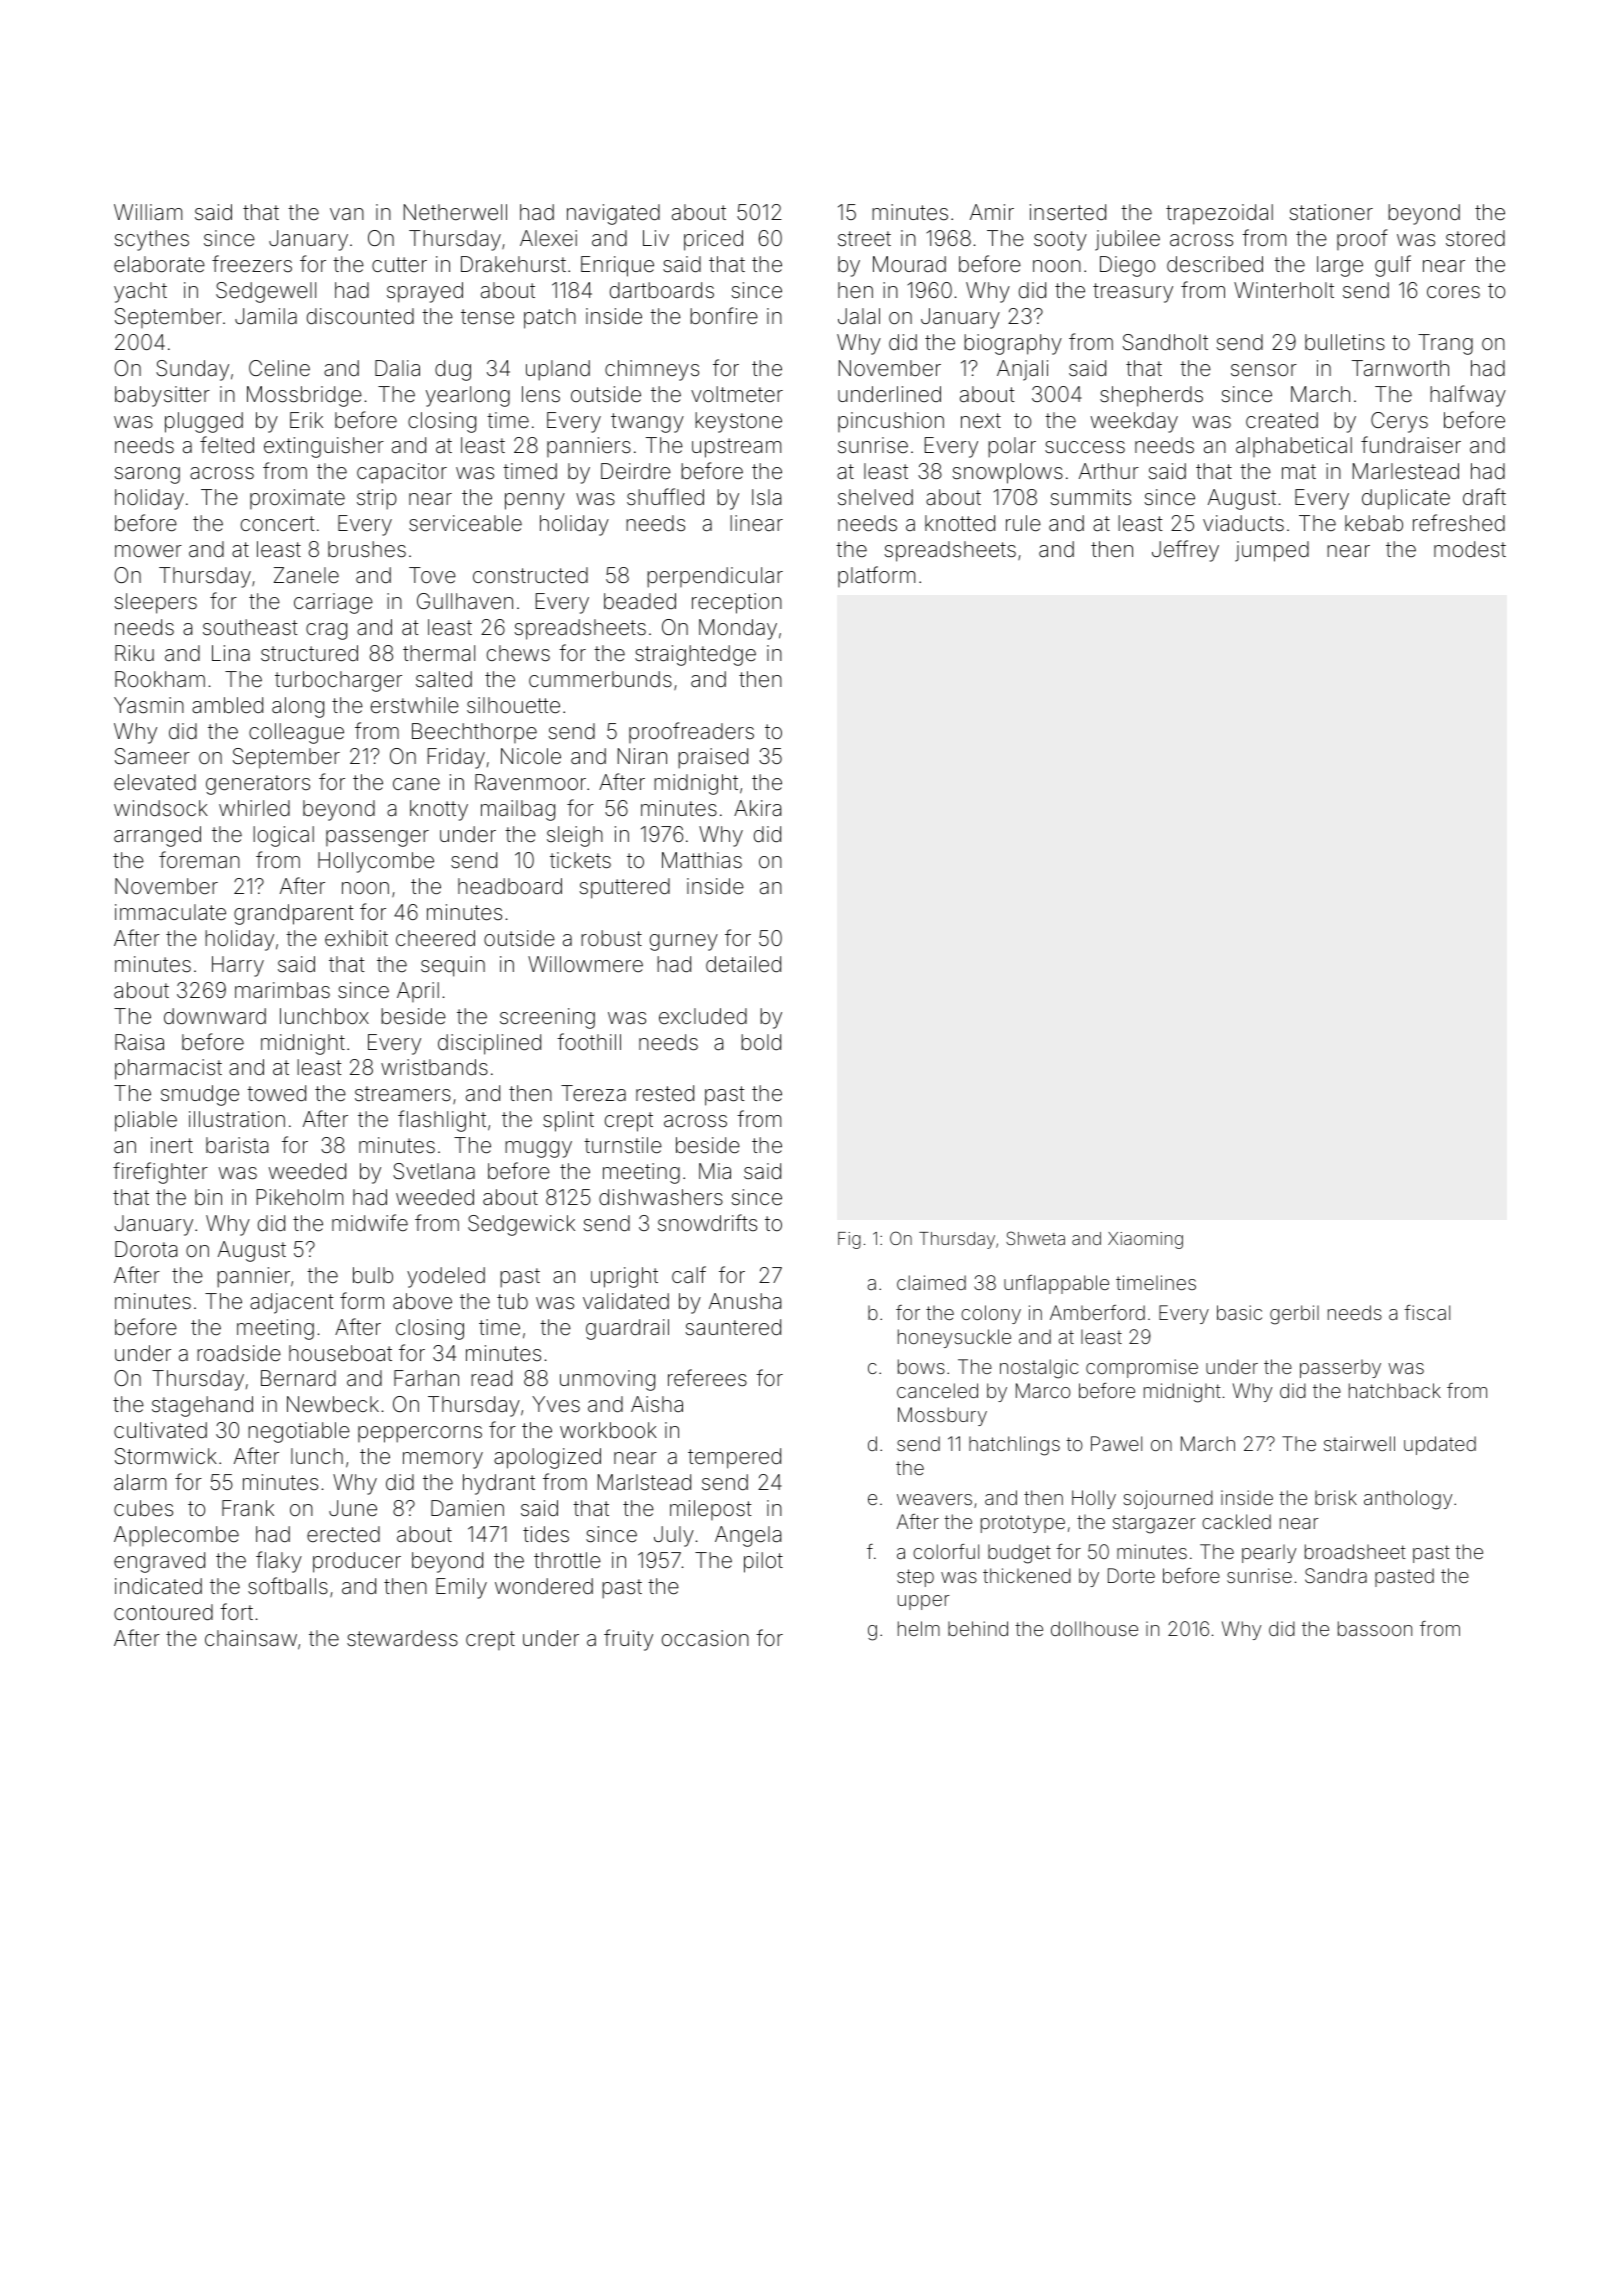  I want to click on grandparent, so click(294, 914).
